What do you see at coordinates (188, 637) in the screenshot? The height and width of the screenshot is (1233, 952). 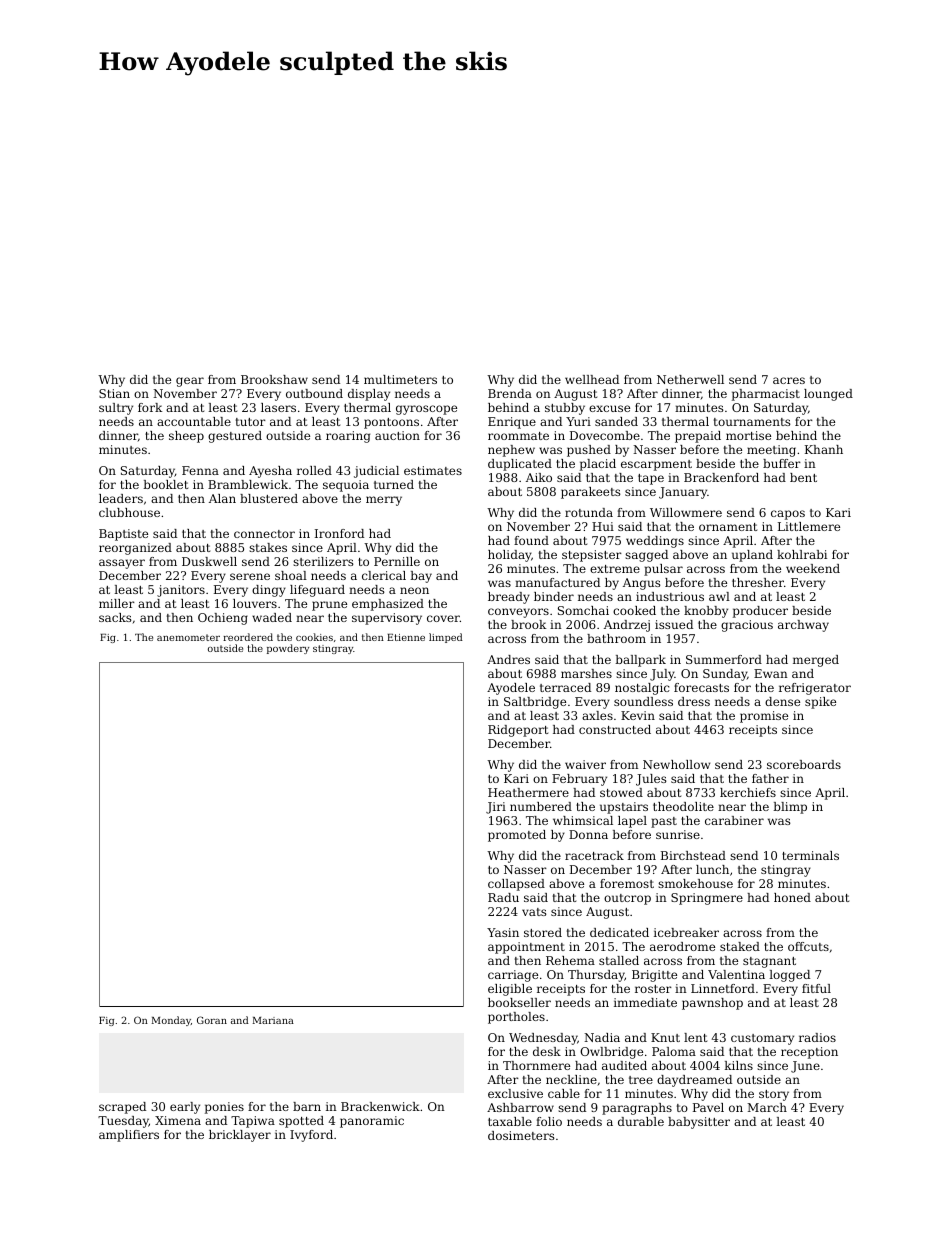 I see `anemometer` at bounding box center [188, 637].
